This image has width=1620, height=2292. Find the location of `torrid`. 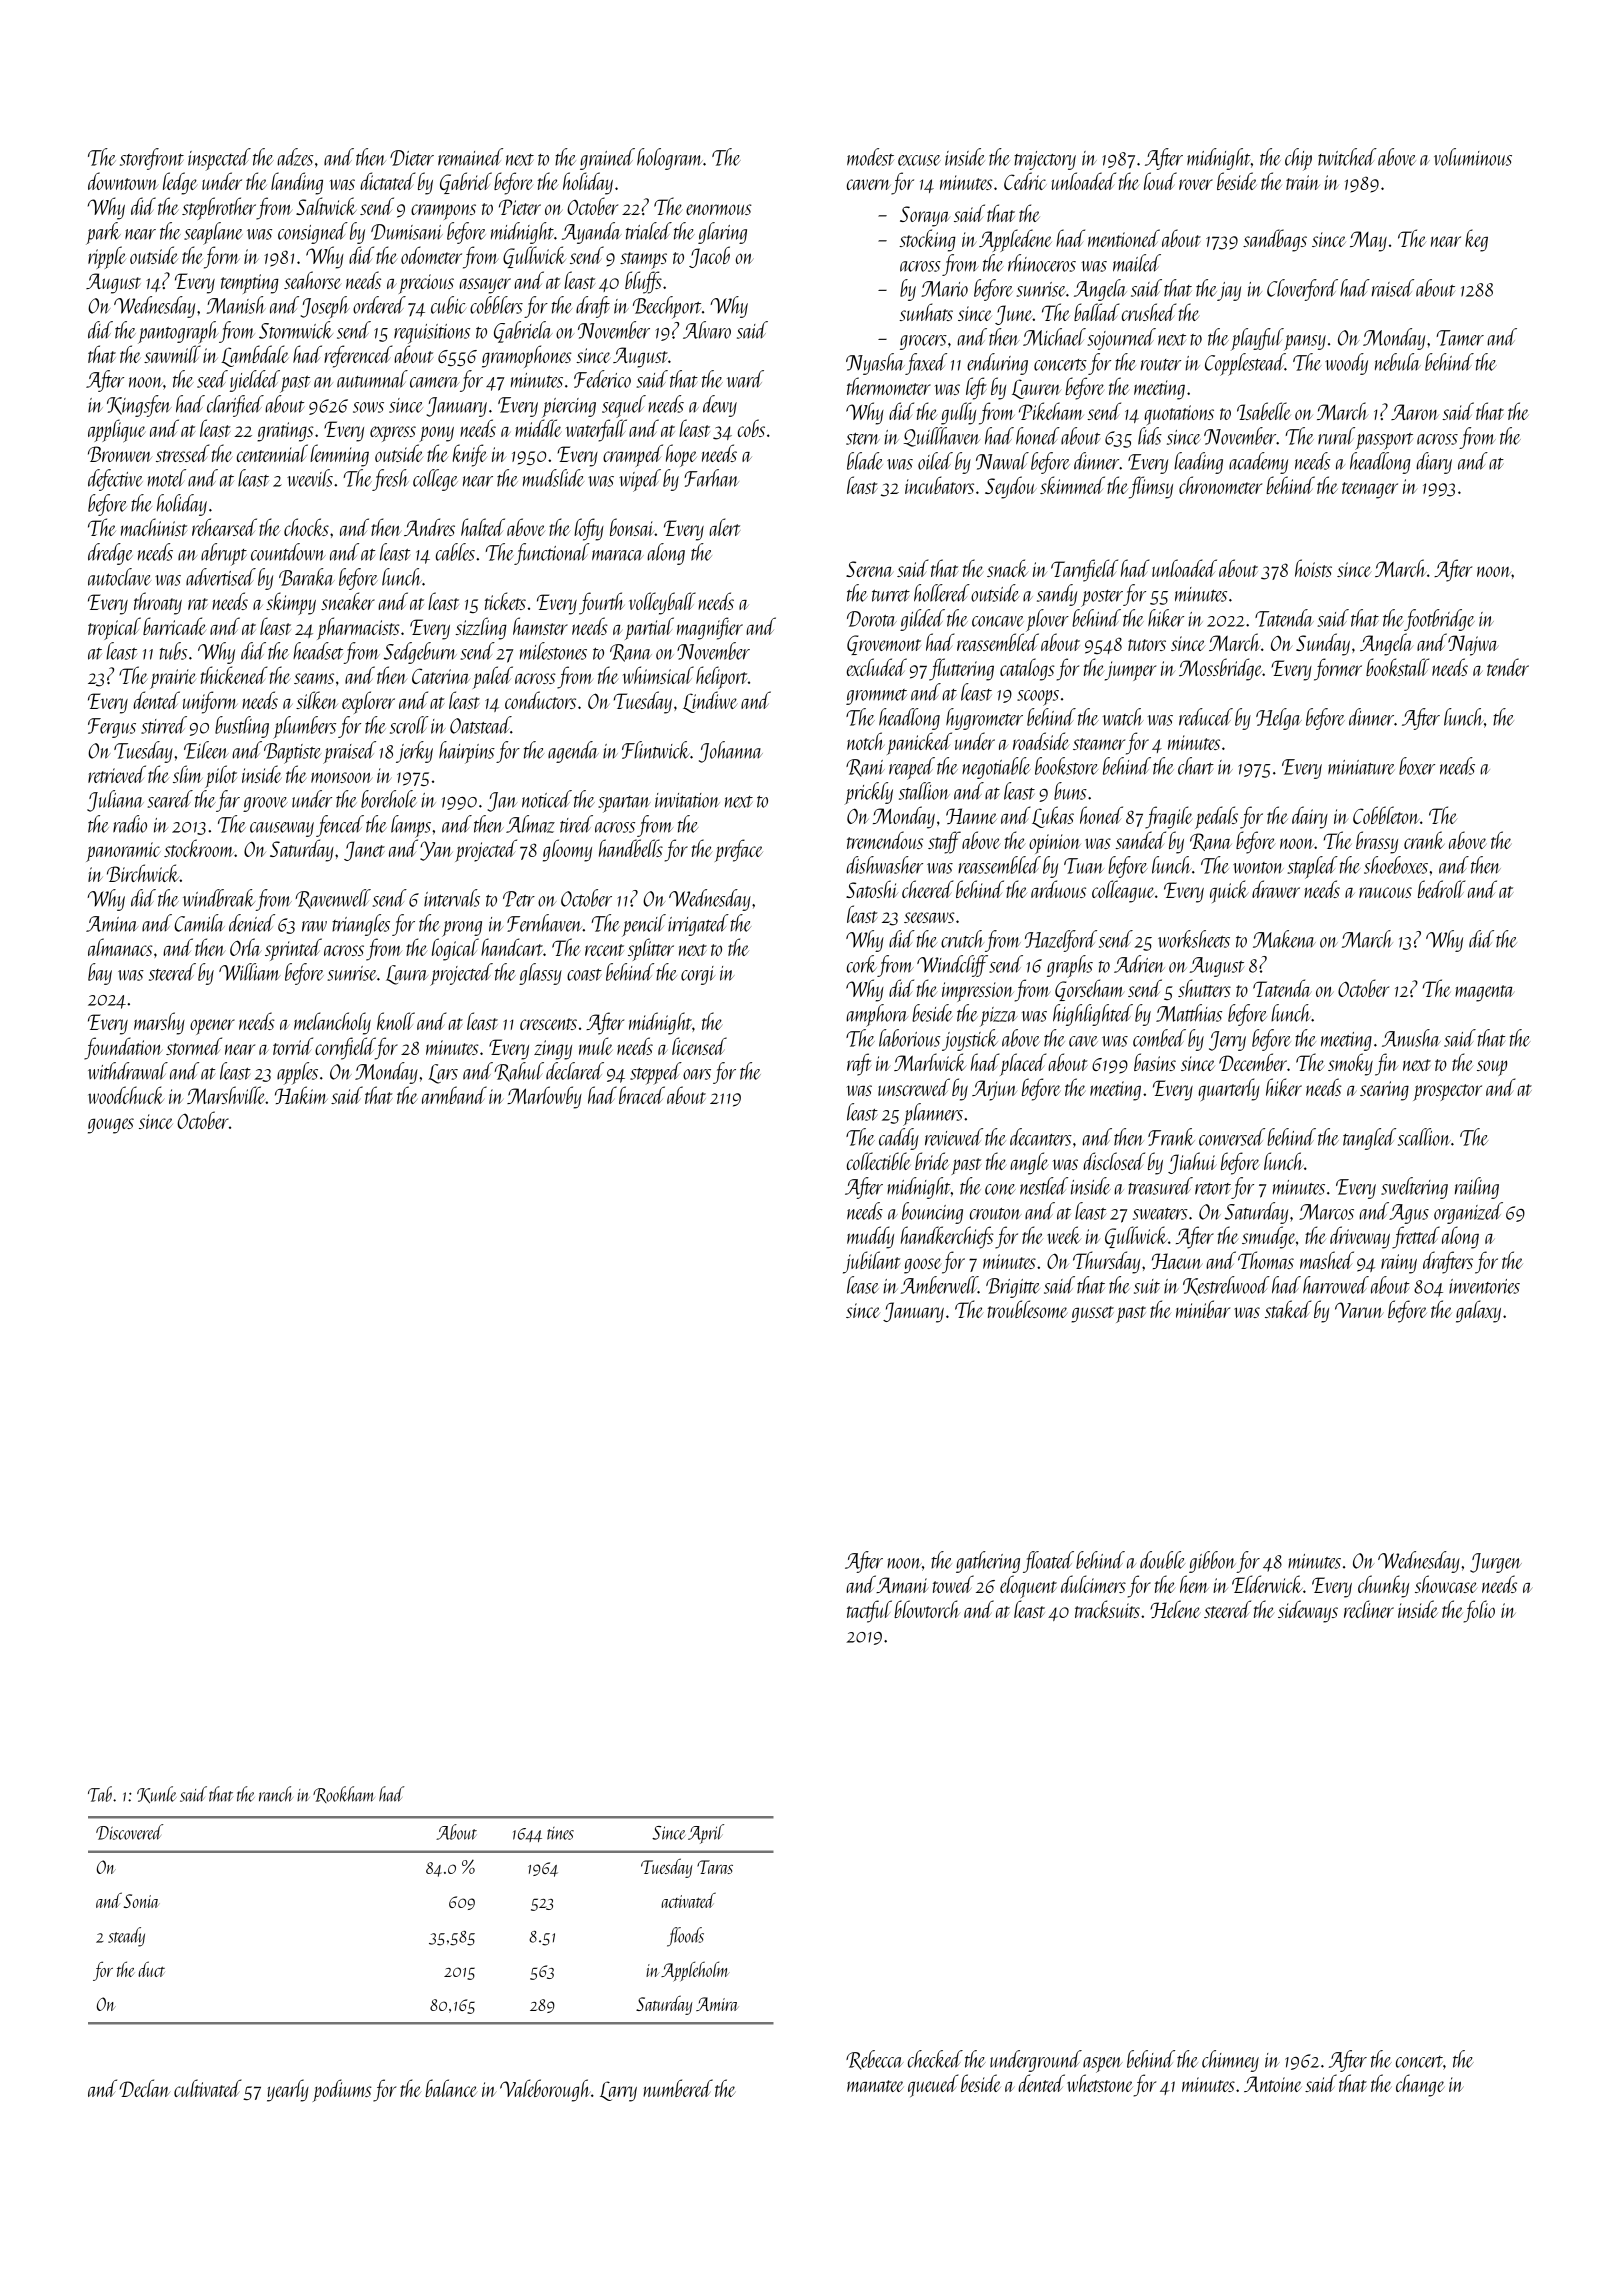

torrid is located at coordinates (293, 1046).
